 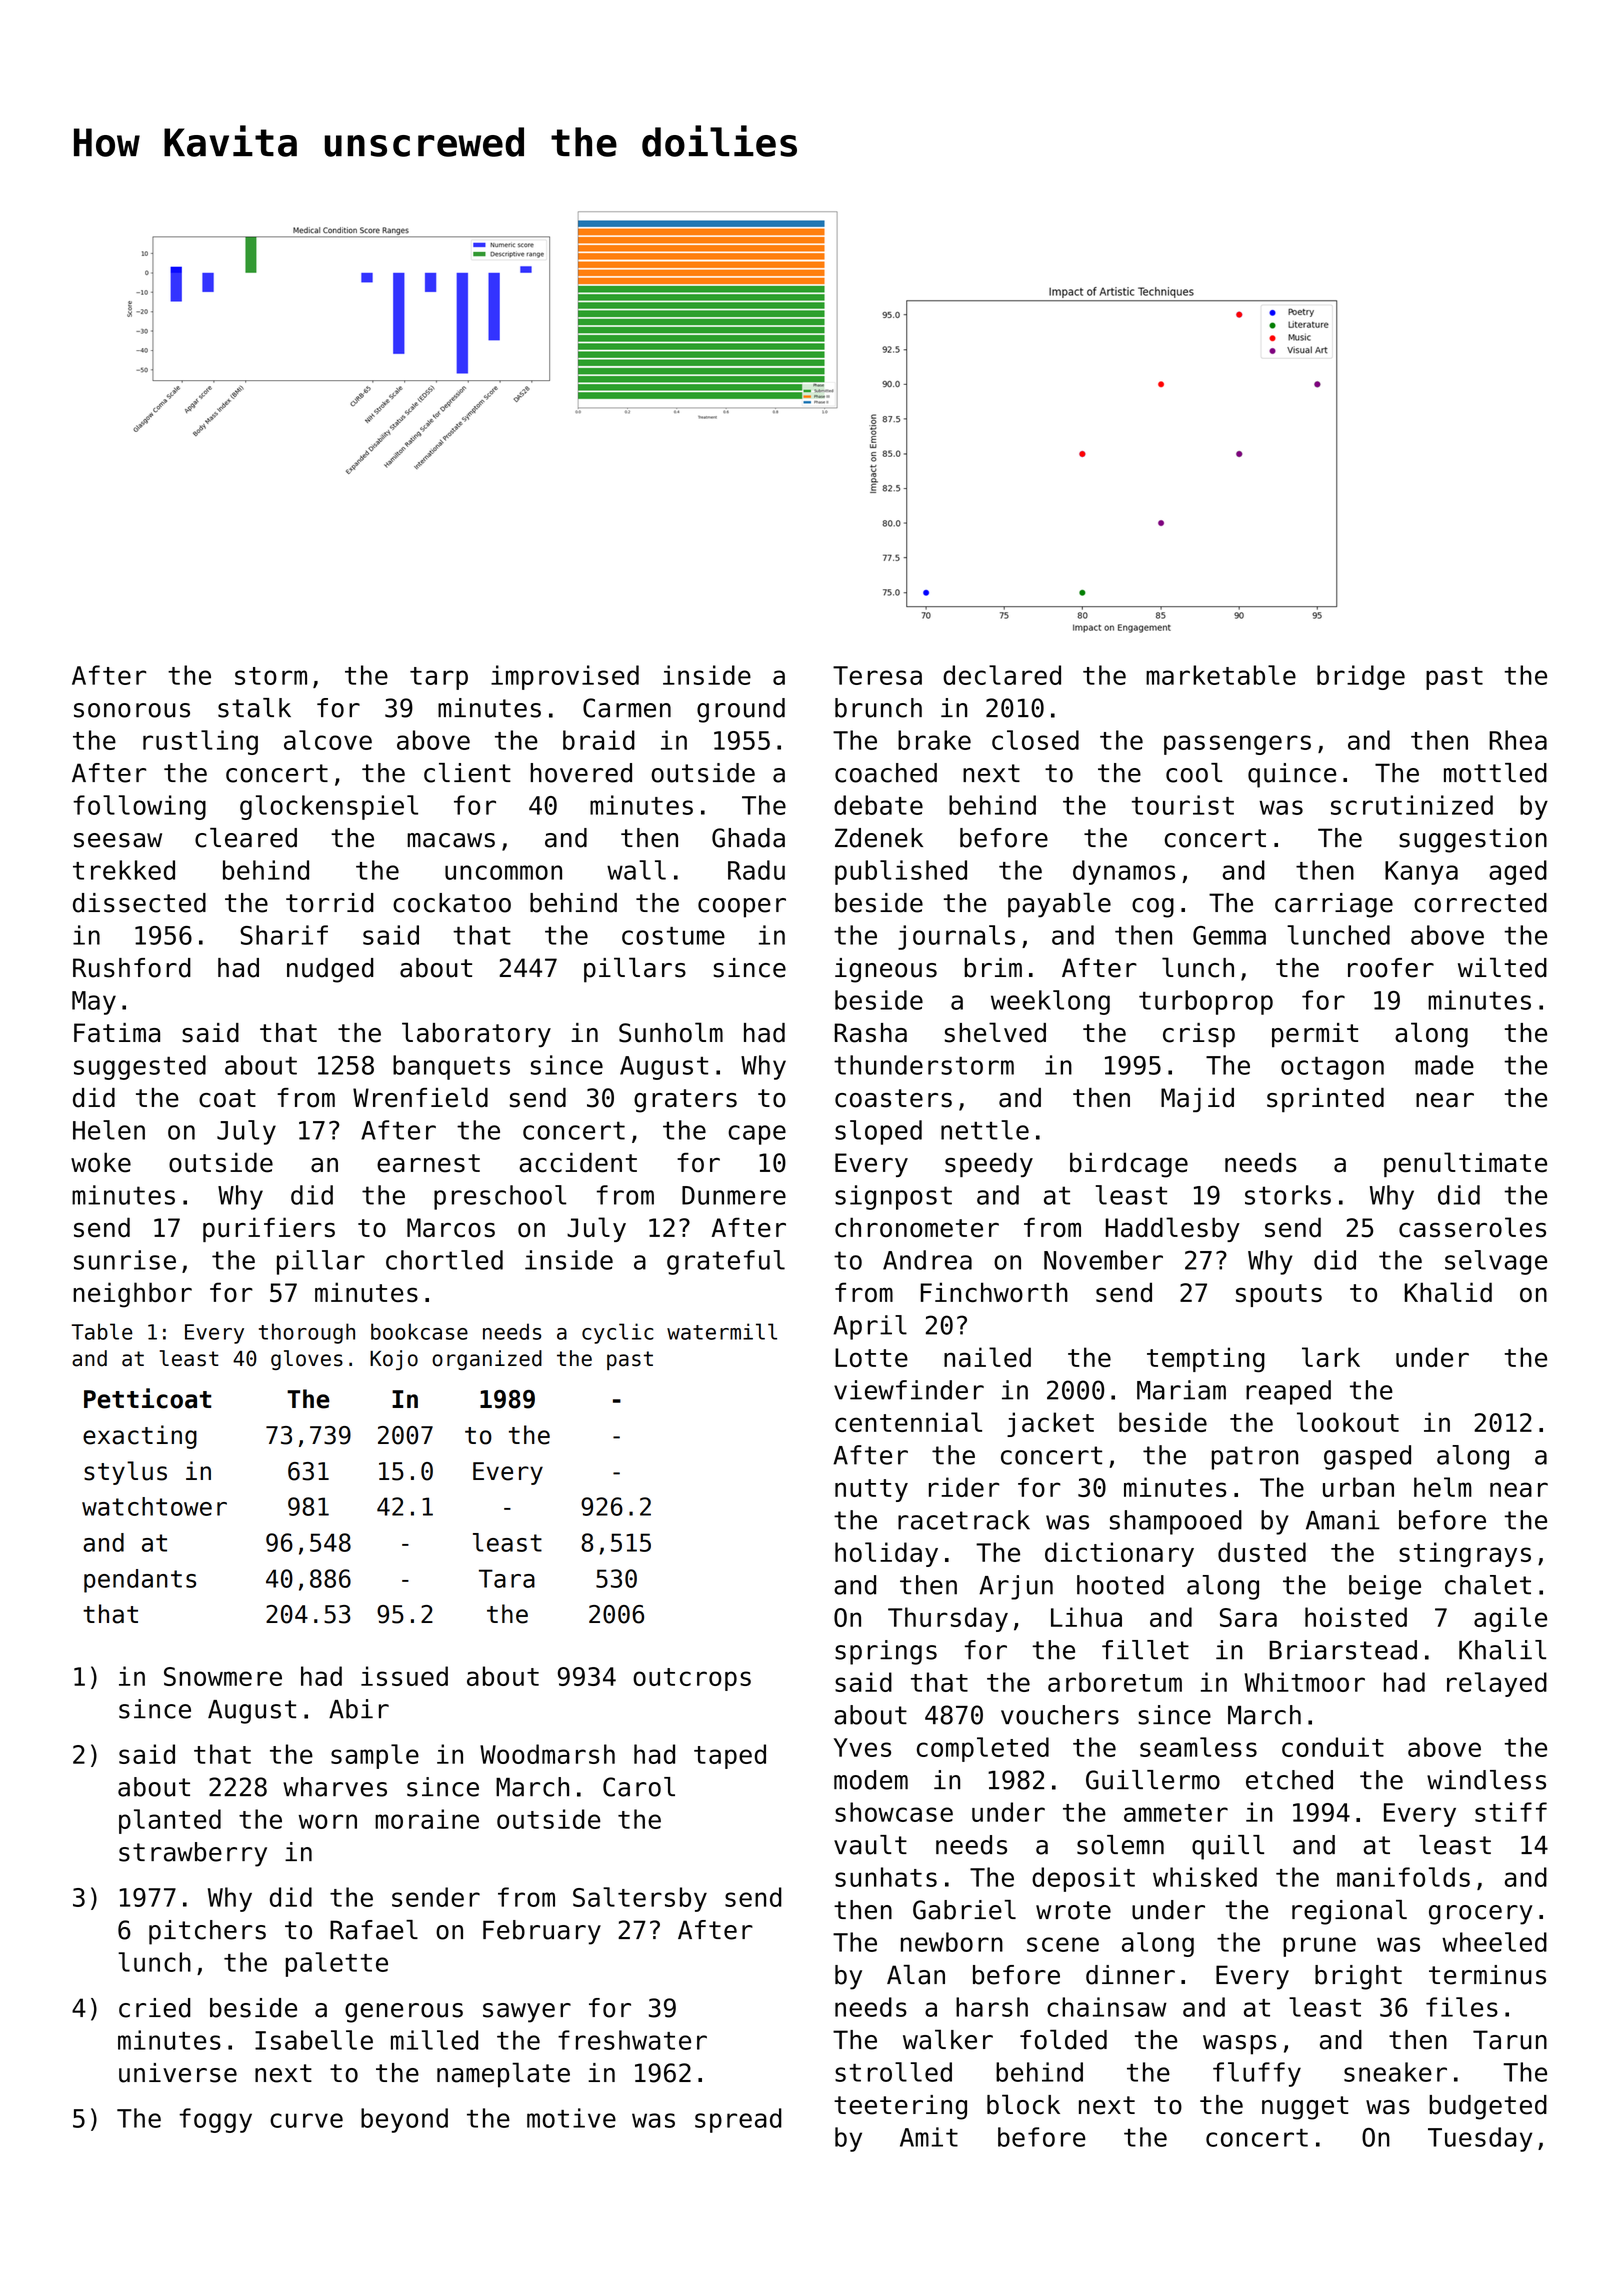 What do you see at coordinates (1511, 1812) in the image?
I see `stiff` at bounding box center [1511, 1812].
